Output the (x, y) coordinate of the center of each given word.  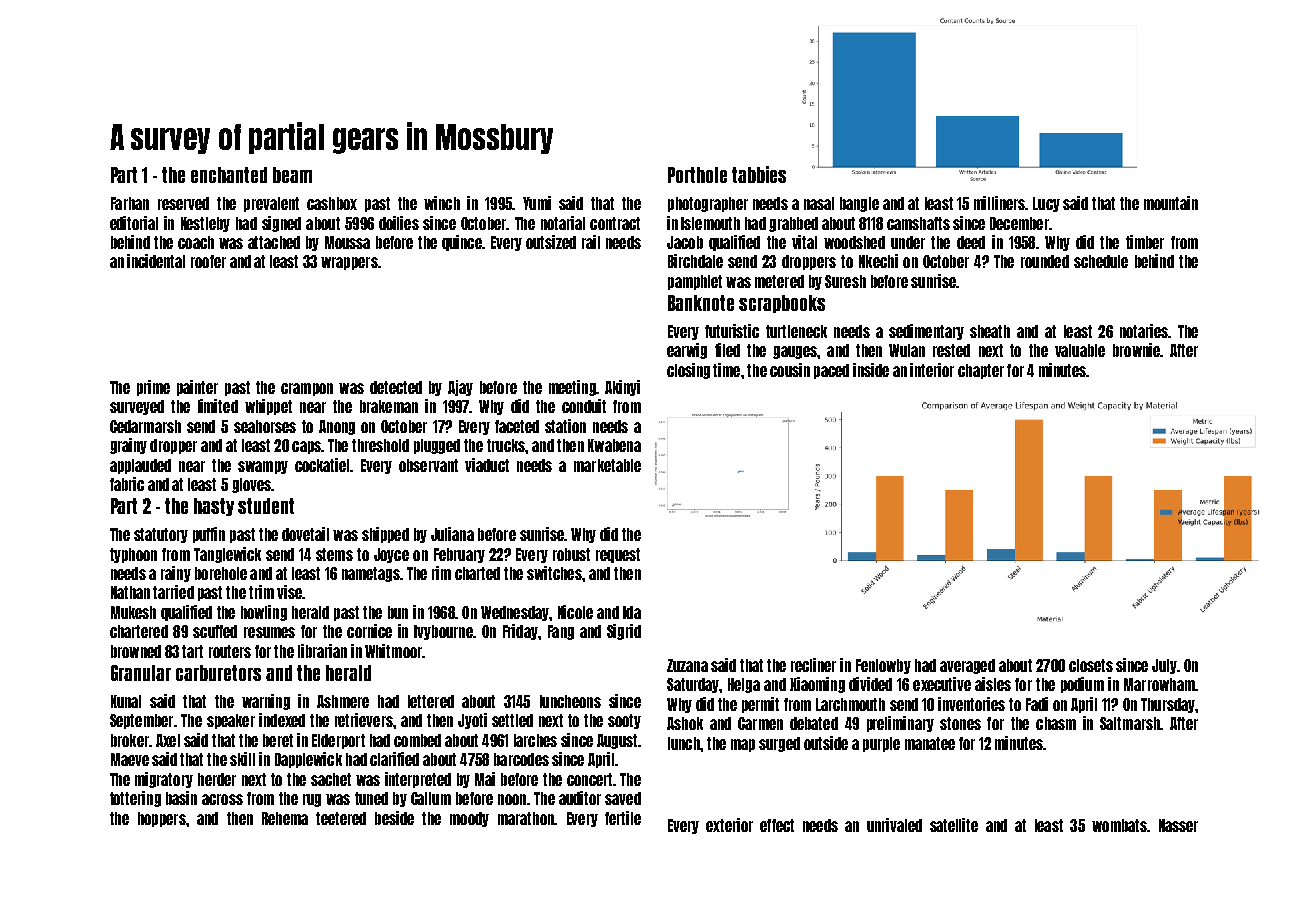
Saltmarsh (1130, 723)
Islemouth (710, 223)
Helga (744, 685)
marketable (607, 465)
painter (197, 388)
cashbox (332, 203)
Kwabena (614, 445)
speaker (231, 721)
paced (831, 371)
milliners (999, 203)
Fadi (1037, 704)
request (618, 555)
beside (394, 818)
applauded (140, 466)
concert (589, 779)
